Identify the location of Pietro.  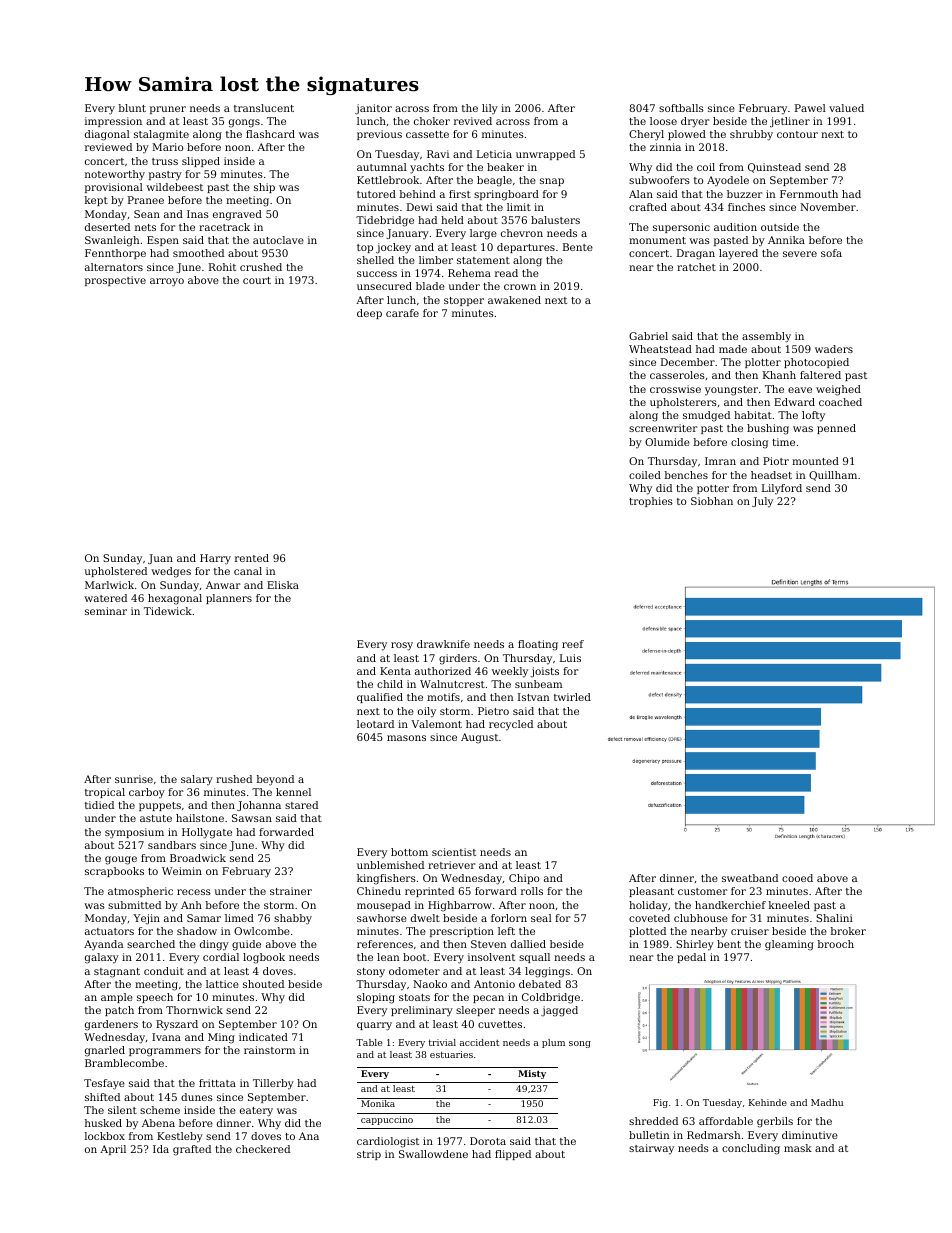
(493, 711).
